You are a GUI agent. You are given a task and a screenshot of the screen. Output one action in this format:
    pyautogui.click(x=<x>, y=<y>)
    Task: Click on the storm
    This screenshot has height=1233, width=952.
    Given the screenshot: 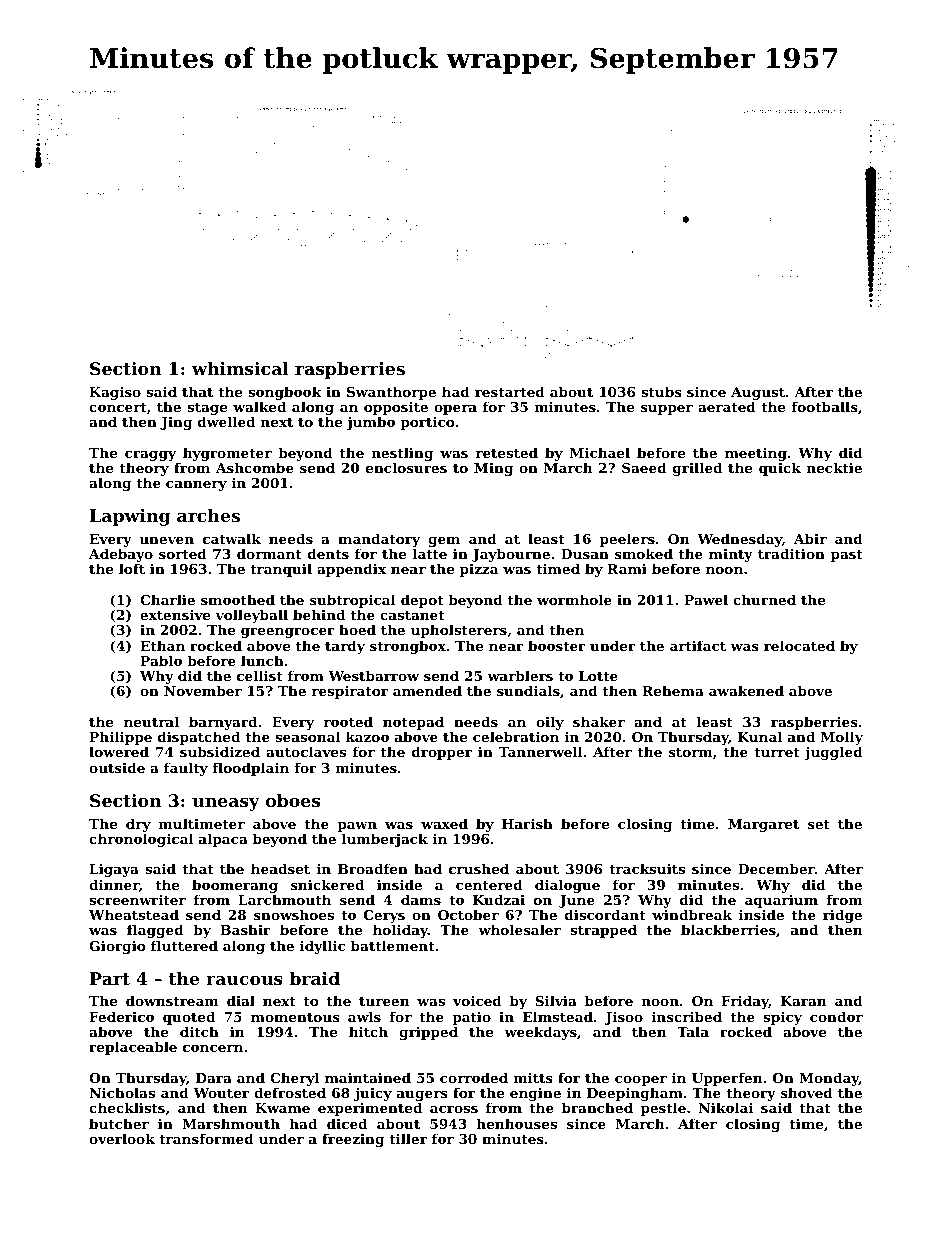 What is the action you would take?
    pyautogui.click(x=691, y=752)
